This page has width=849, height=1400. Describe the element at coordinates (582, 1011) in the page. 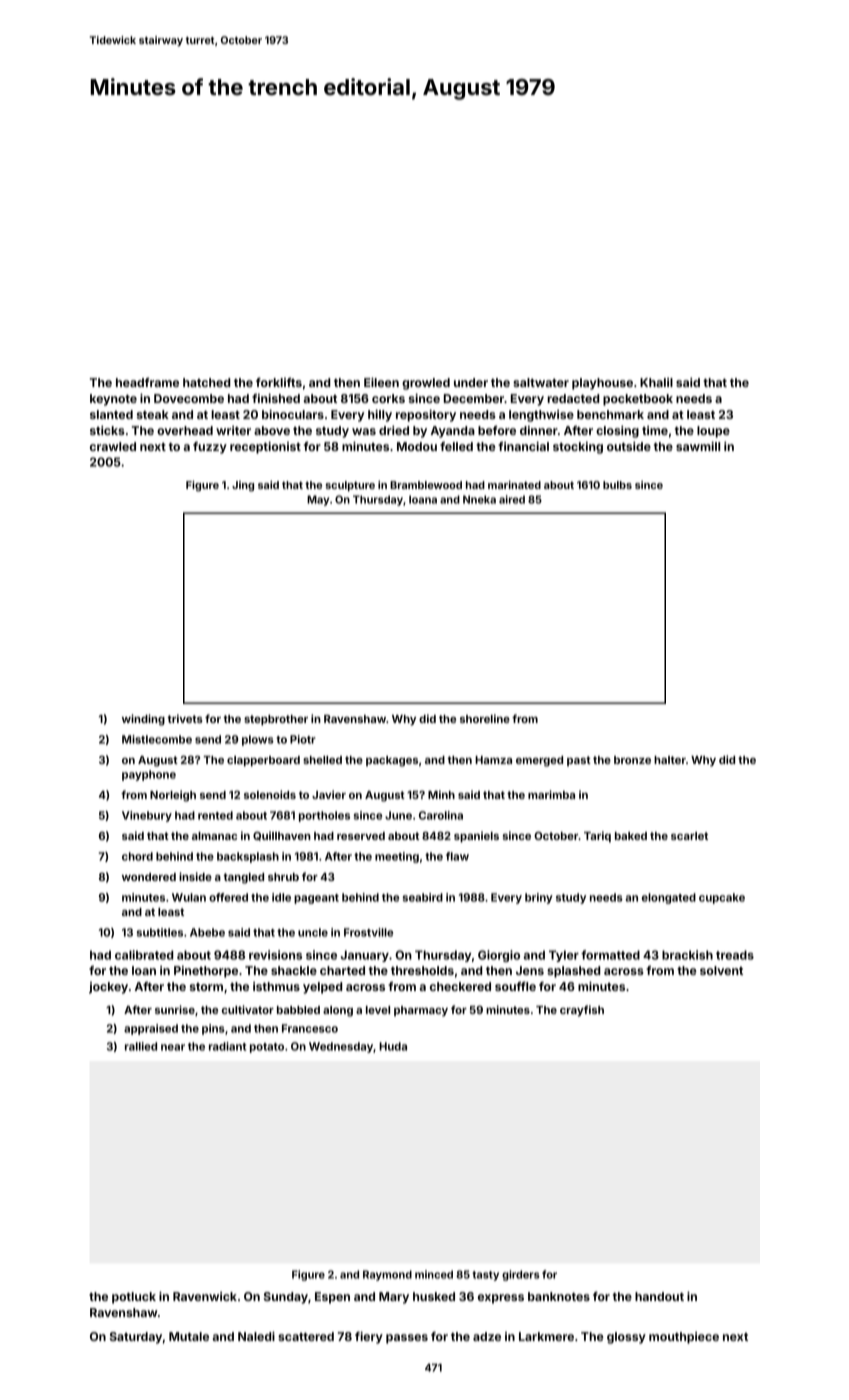

I see `crayfish` at that location.
